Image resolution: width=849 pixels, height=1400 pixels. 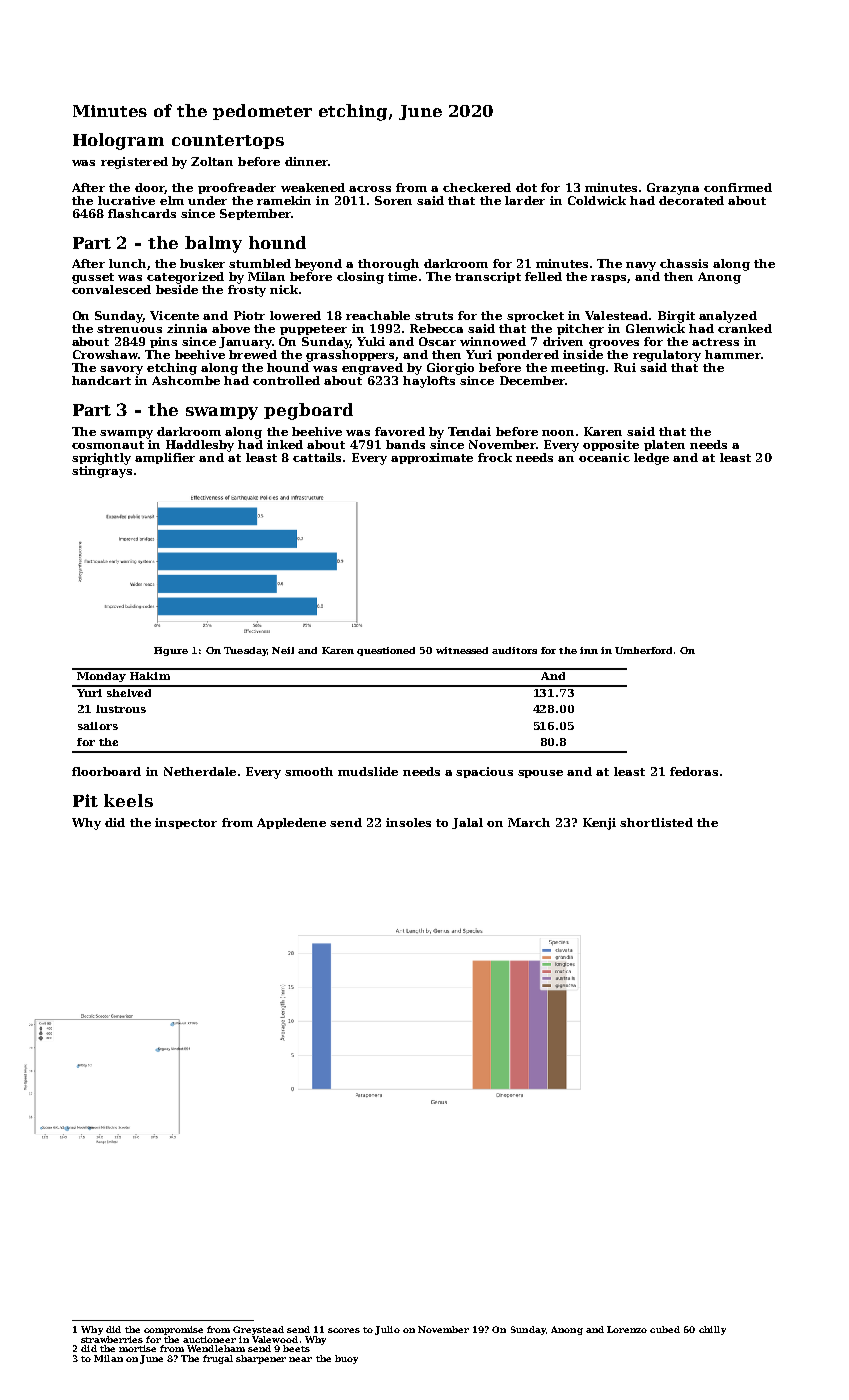 What do you see at coordinates (137, 1348) in the screenshot?
I see `mortise` at bounding box center [137, 1348].
